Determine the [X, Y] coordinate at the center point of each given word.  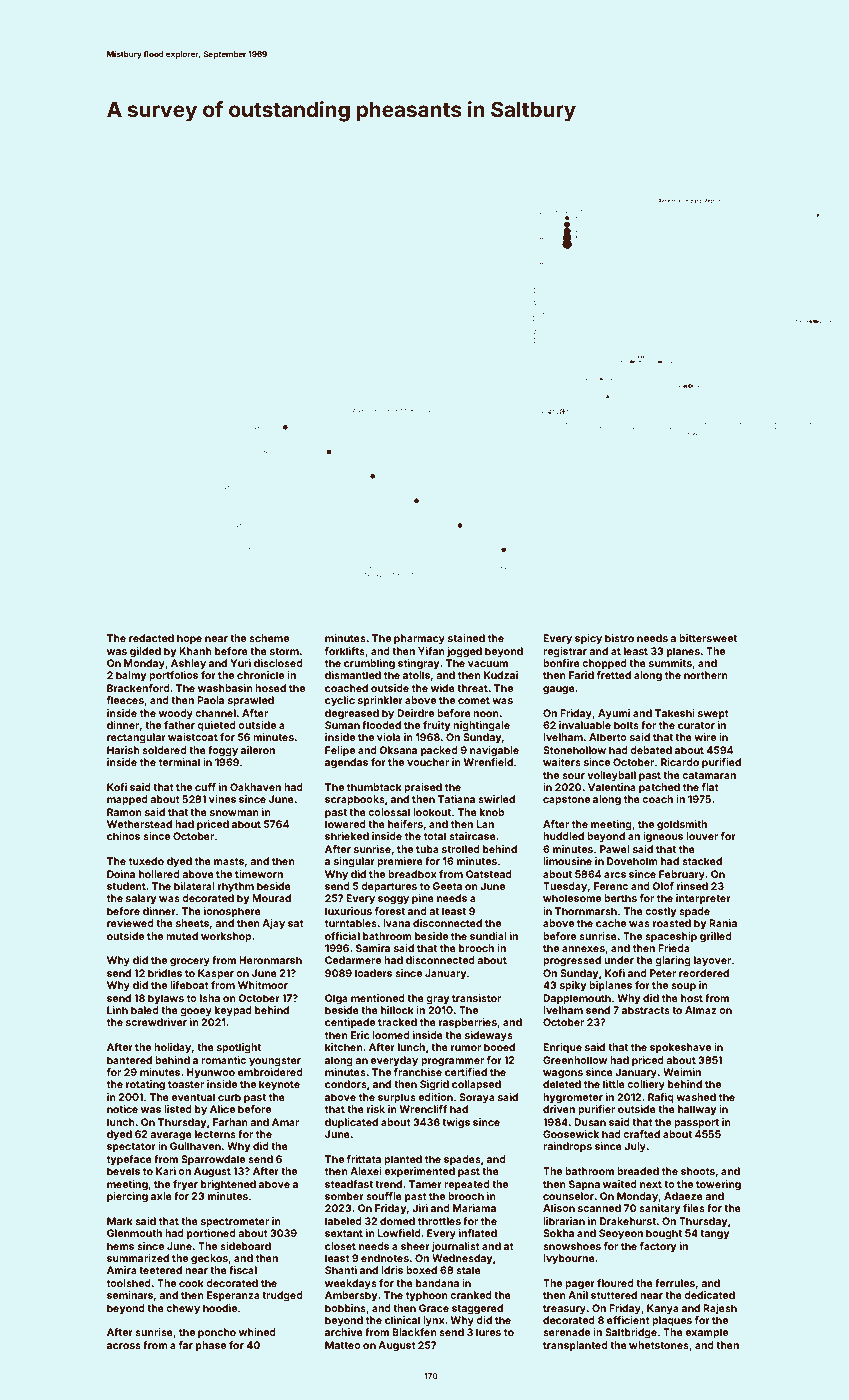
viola [389, 737]
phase [211, 1346]
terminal [179, 762]
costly [661, 912]
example [706, 1333]
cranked [471, 1295]
